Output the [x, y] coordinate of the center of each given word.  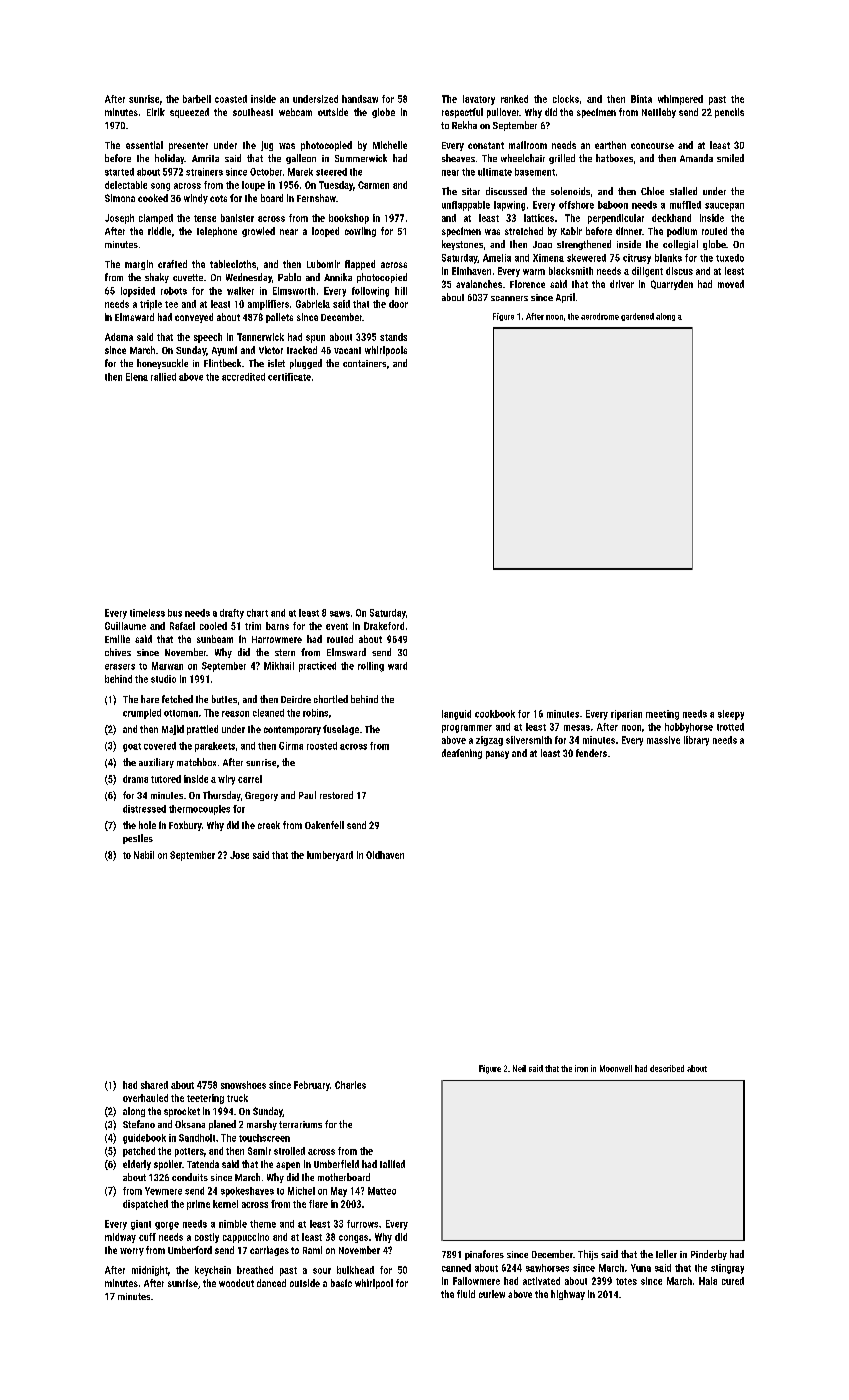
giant [141, 1225]
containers [364, 363]
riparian [626, 715]
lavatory [479, 100]
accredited [243, 377]
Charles [350, 1085]
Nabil [144, 855]
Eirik [156, 112]
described [667, 1068]
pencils [729, 113]
